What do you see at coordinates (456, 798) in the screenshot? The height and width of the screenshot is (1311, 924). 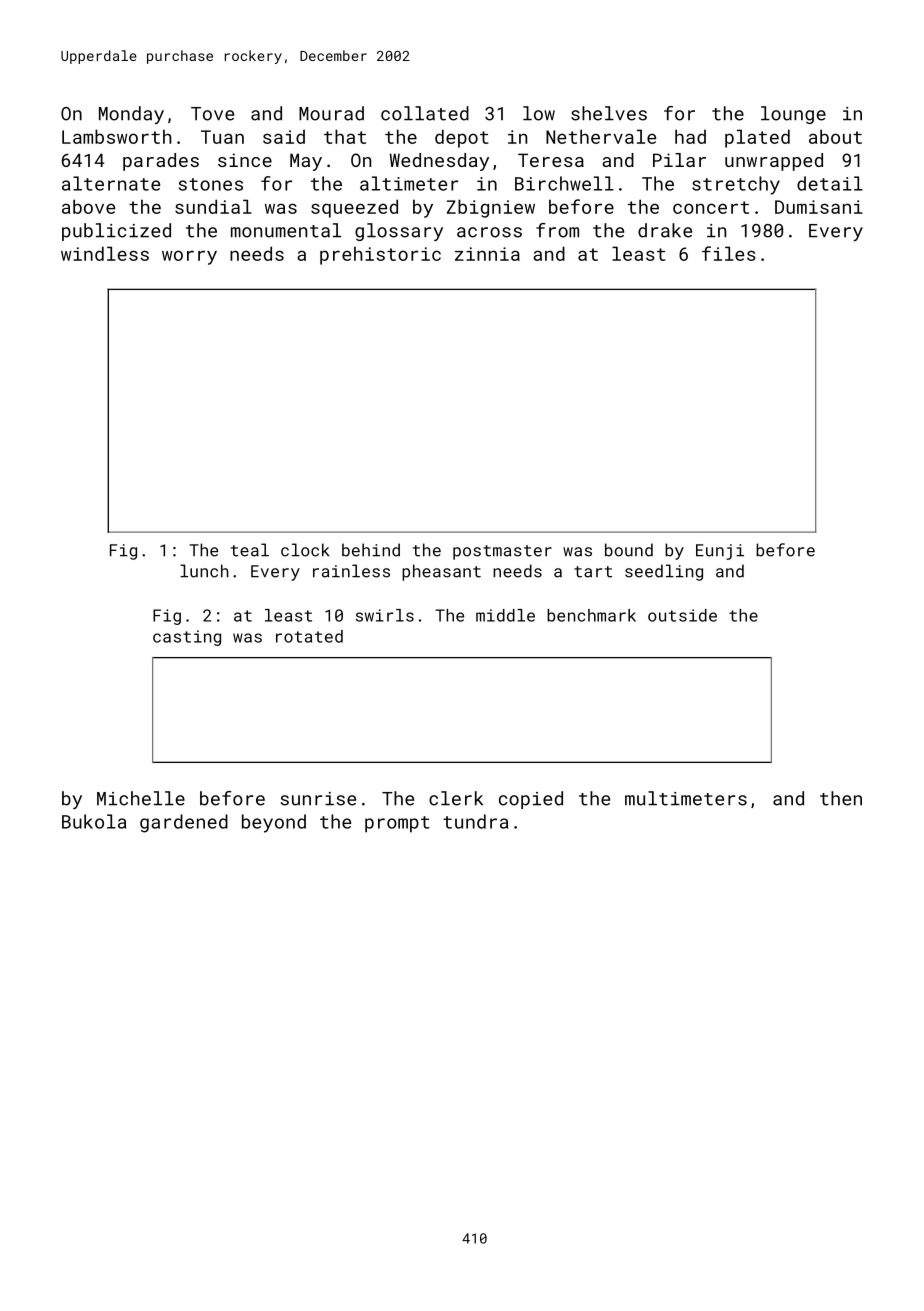 I see `clerk` at bounding box center [456, 798].
